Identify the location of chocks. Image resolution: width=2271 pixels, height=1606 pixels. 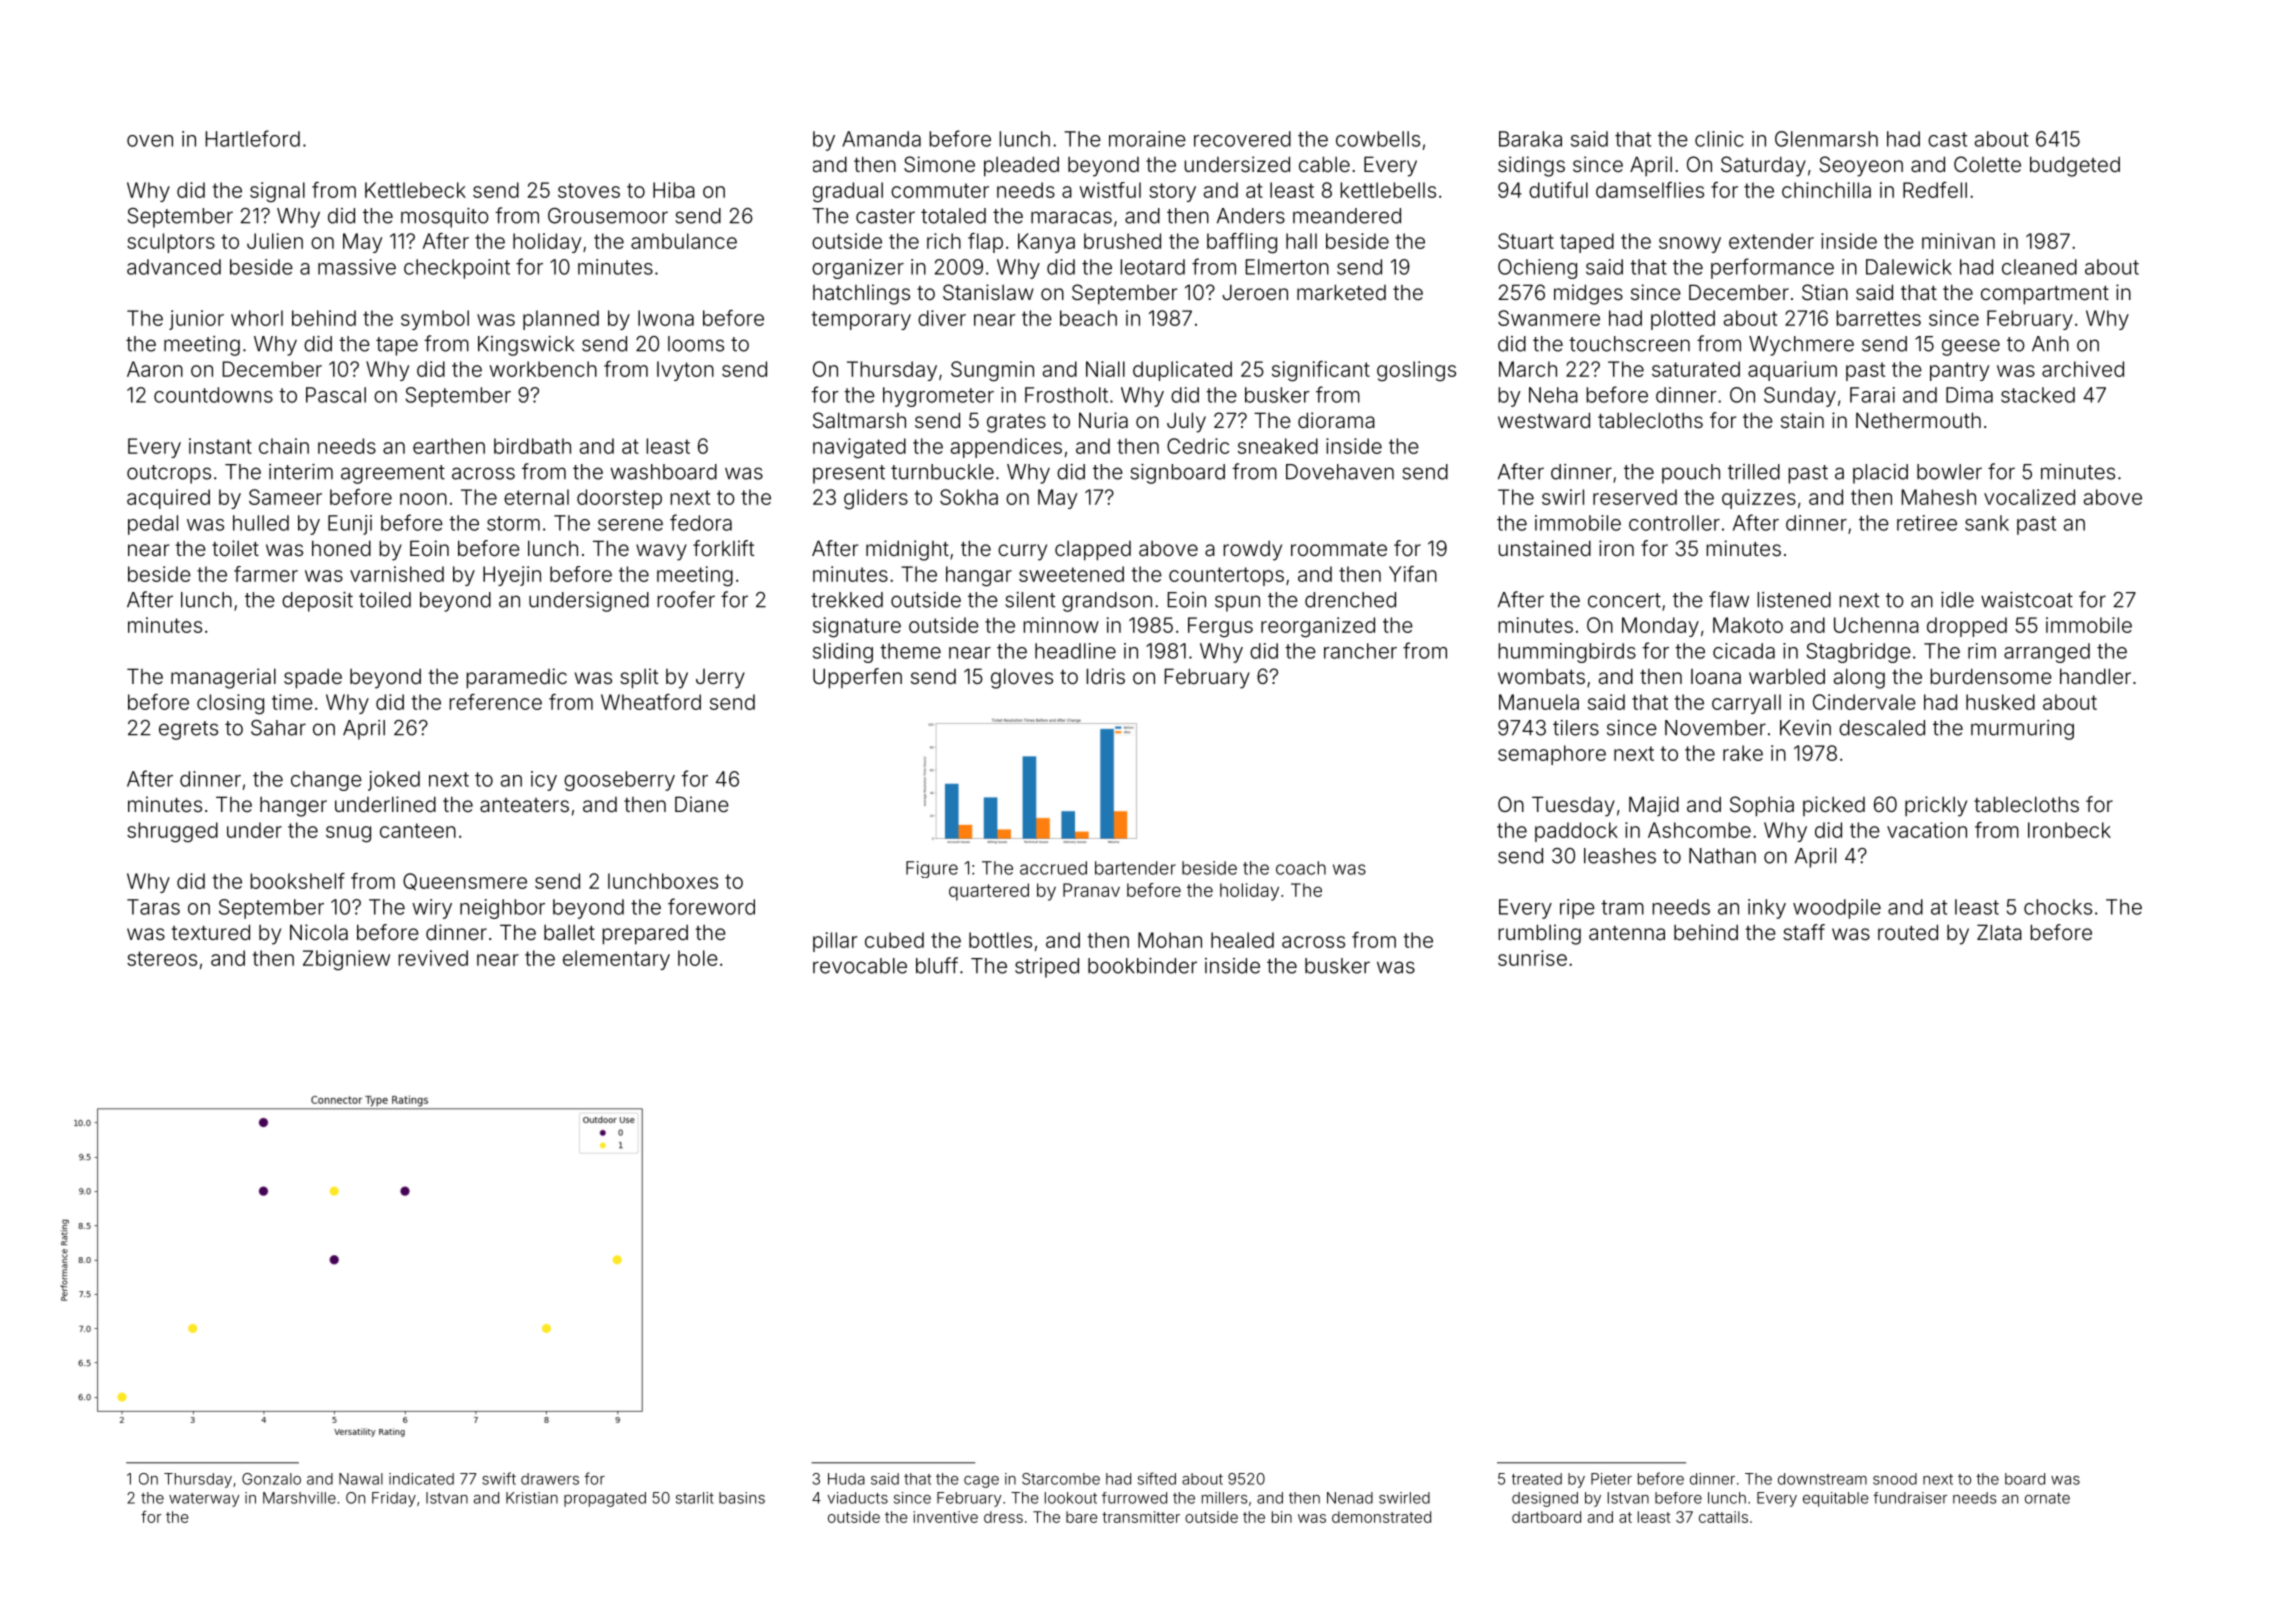
(2058, 907).
